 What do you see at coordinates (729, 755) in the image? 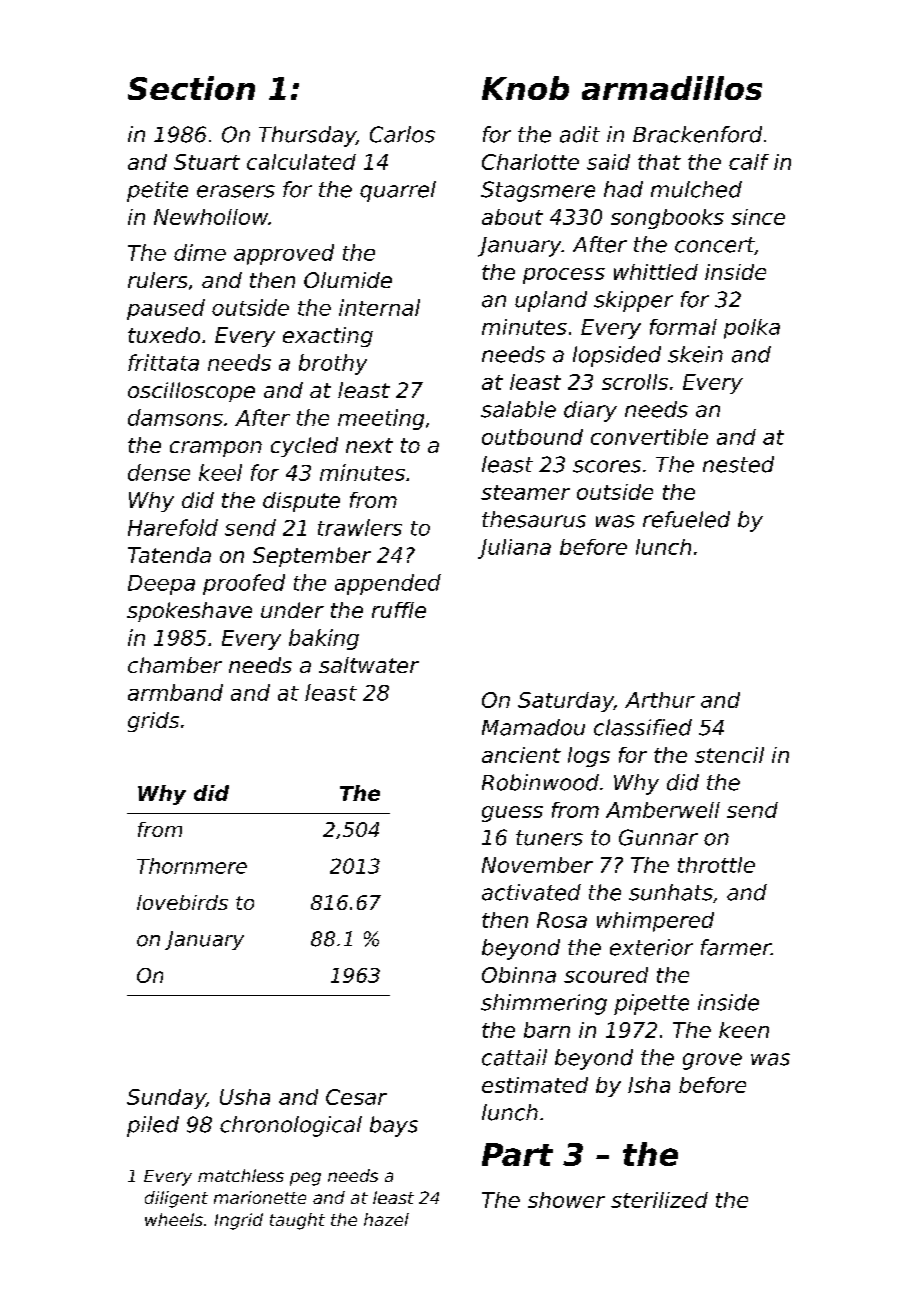
I see `stencil` at bounding box center [729, 755].
